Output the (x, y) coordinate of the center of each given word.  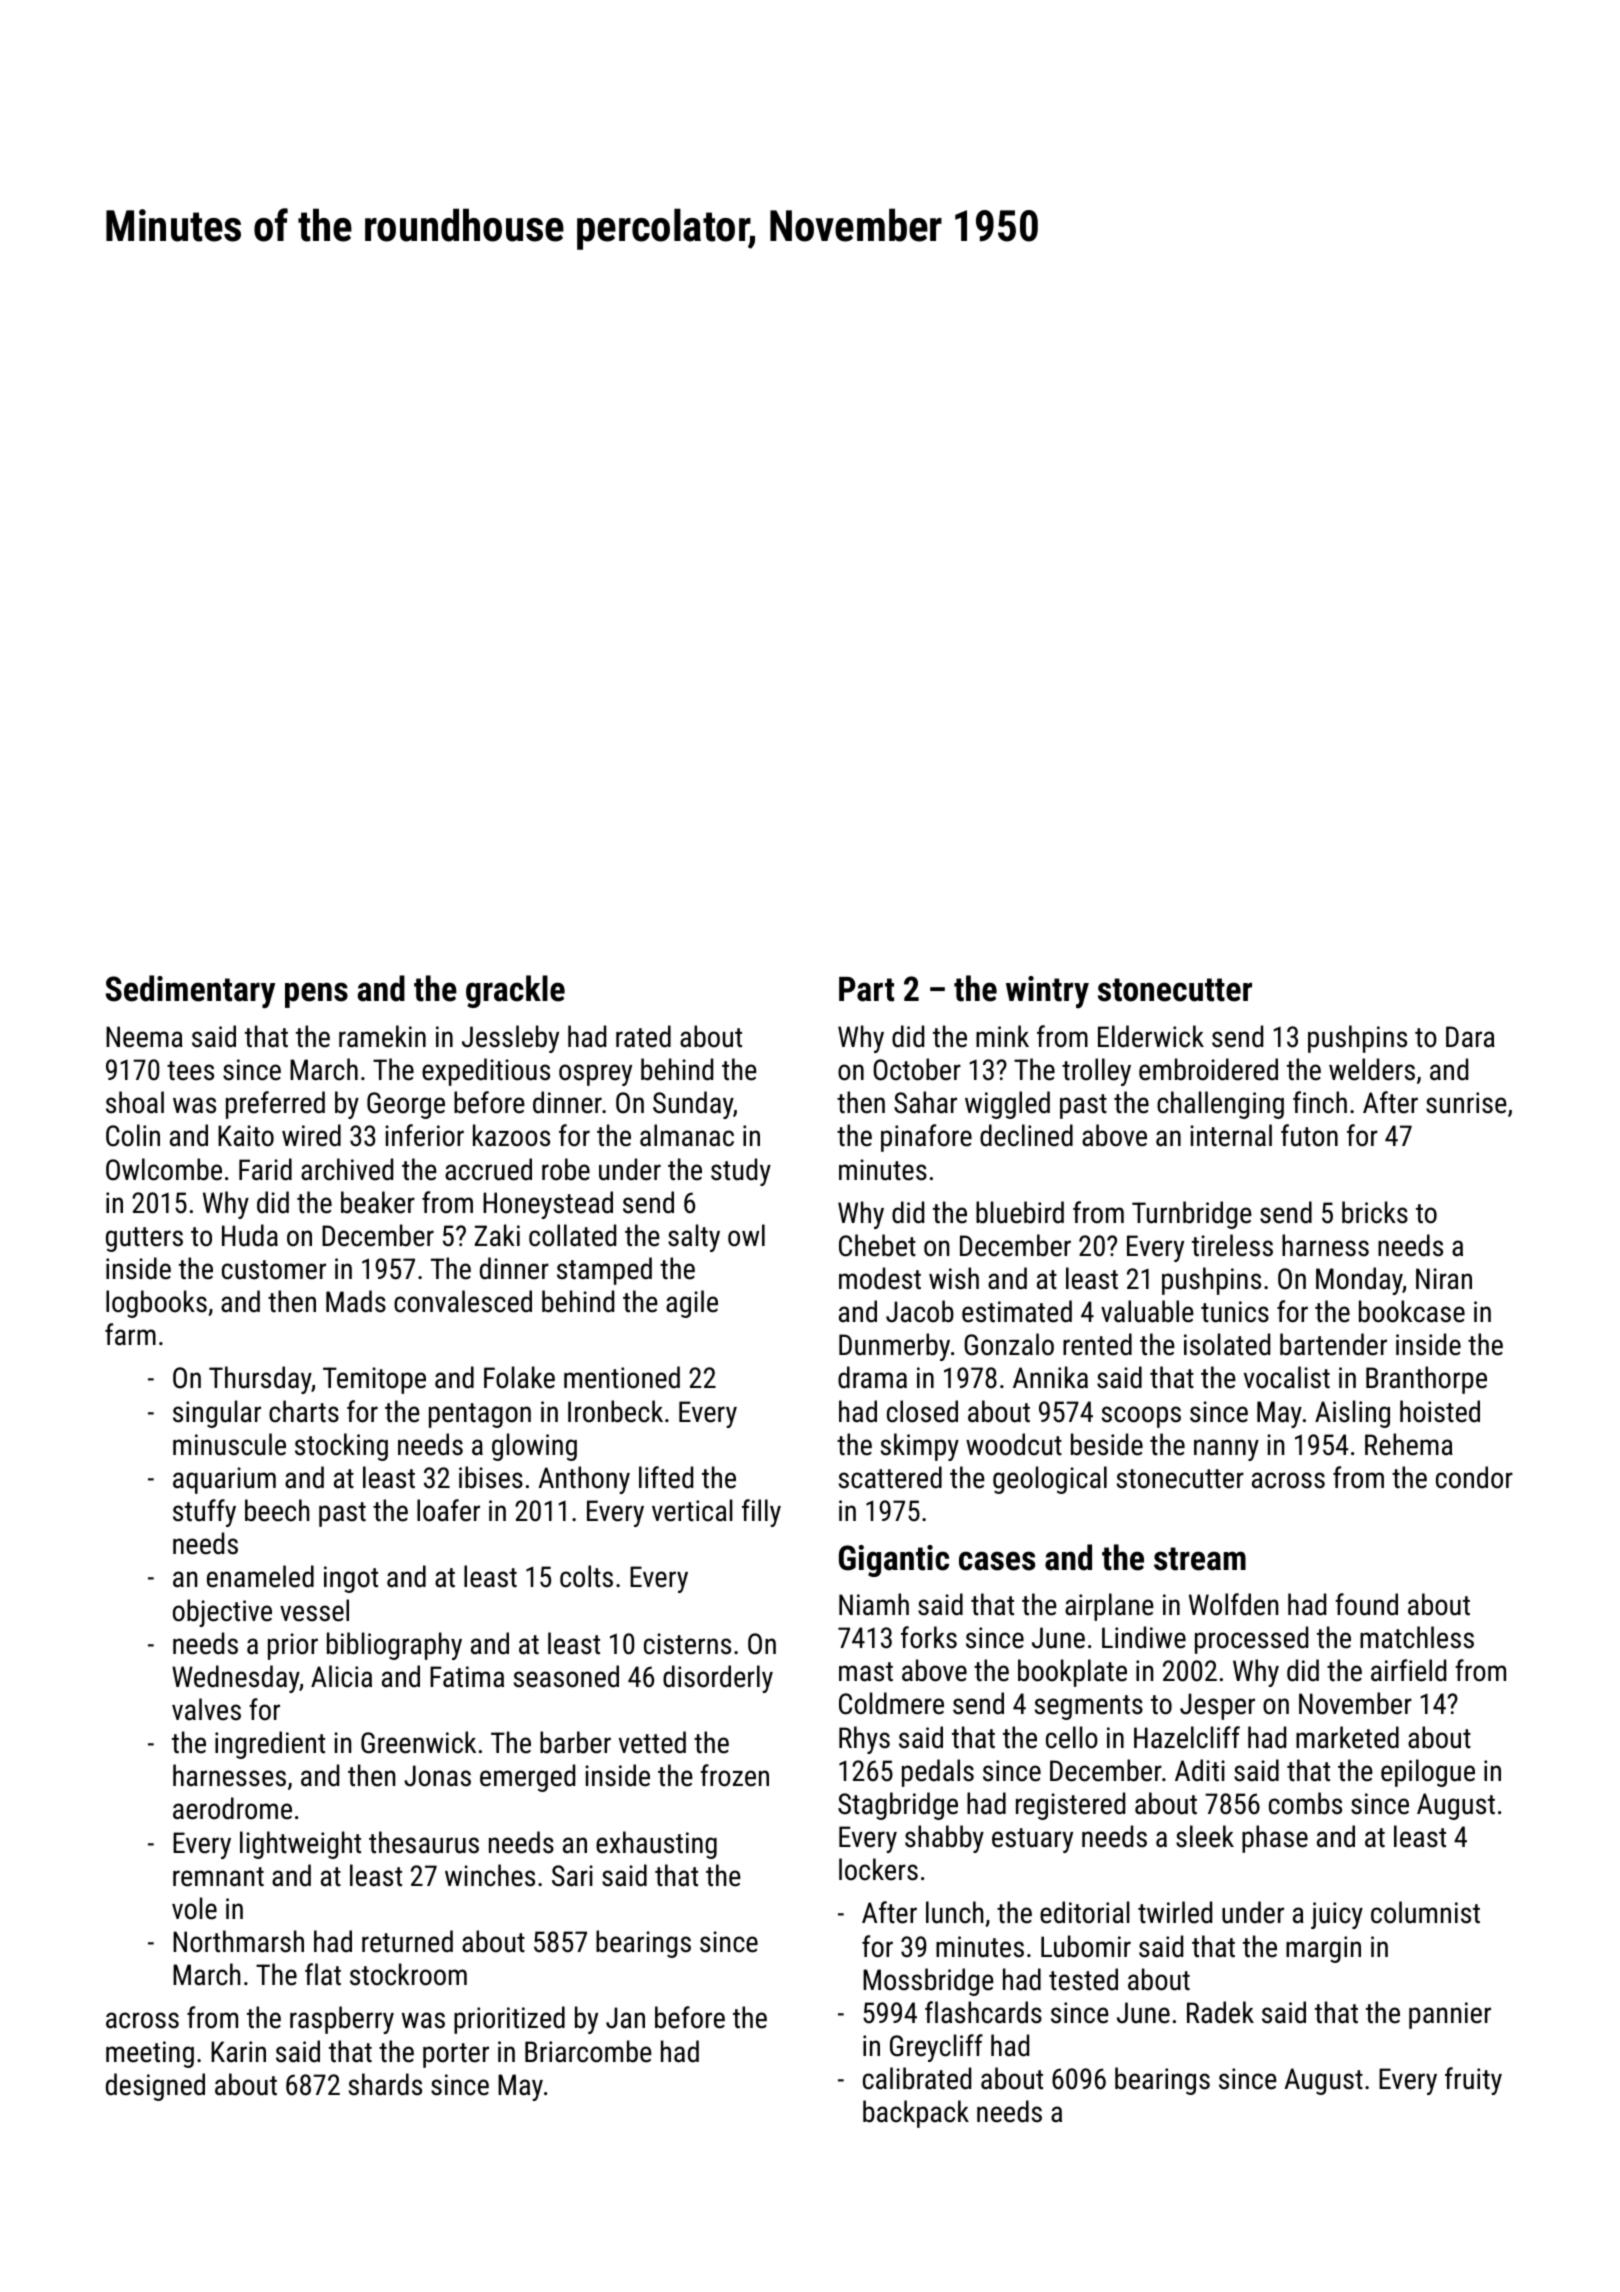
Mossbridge (928, 1982)
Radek (1220, 2012)
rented (1097, 1344)
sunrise (1466, 1103)
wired (311, 1135)
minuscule (229, 1444)
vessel (314, 1610)
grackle (515, 991)
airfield (1408, 1670)
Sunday (693, 1105)
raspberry (342, 2020)
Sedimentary (190, 991)
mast (866, 1672)
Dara (1470, 1037)
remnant (218, 1877)
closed (922, 1411)
